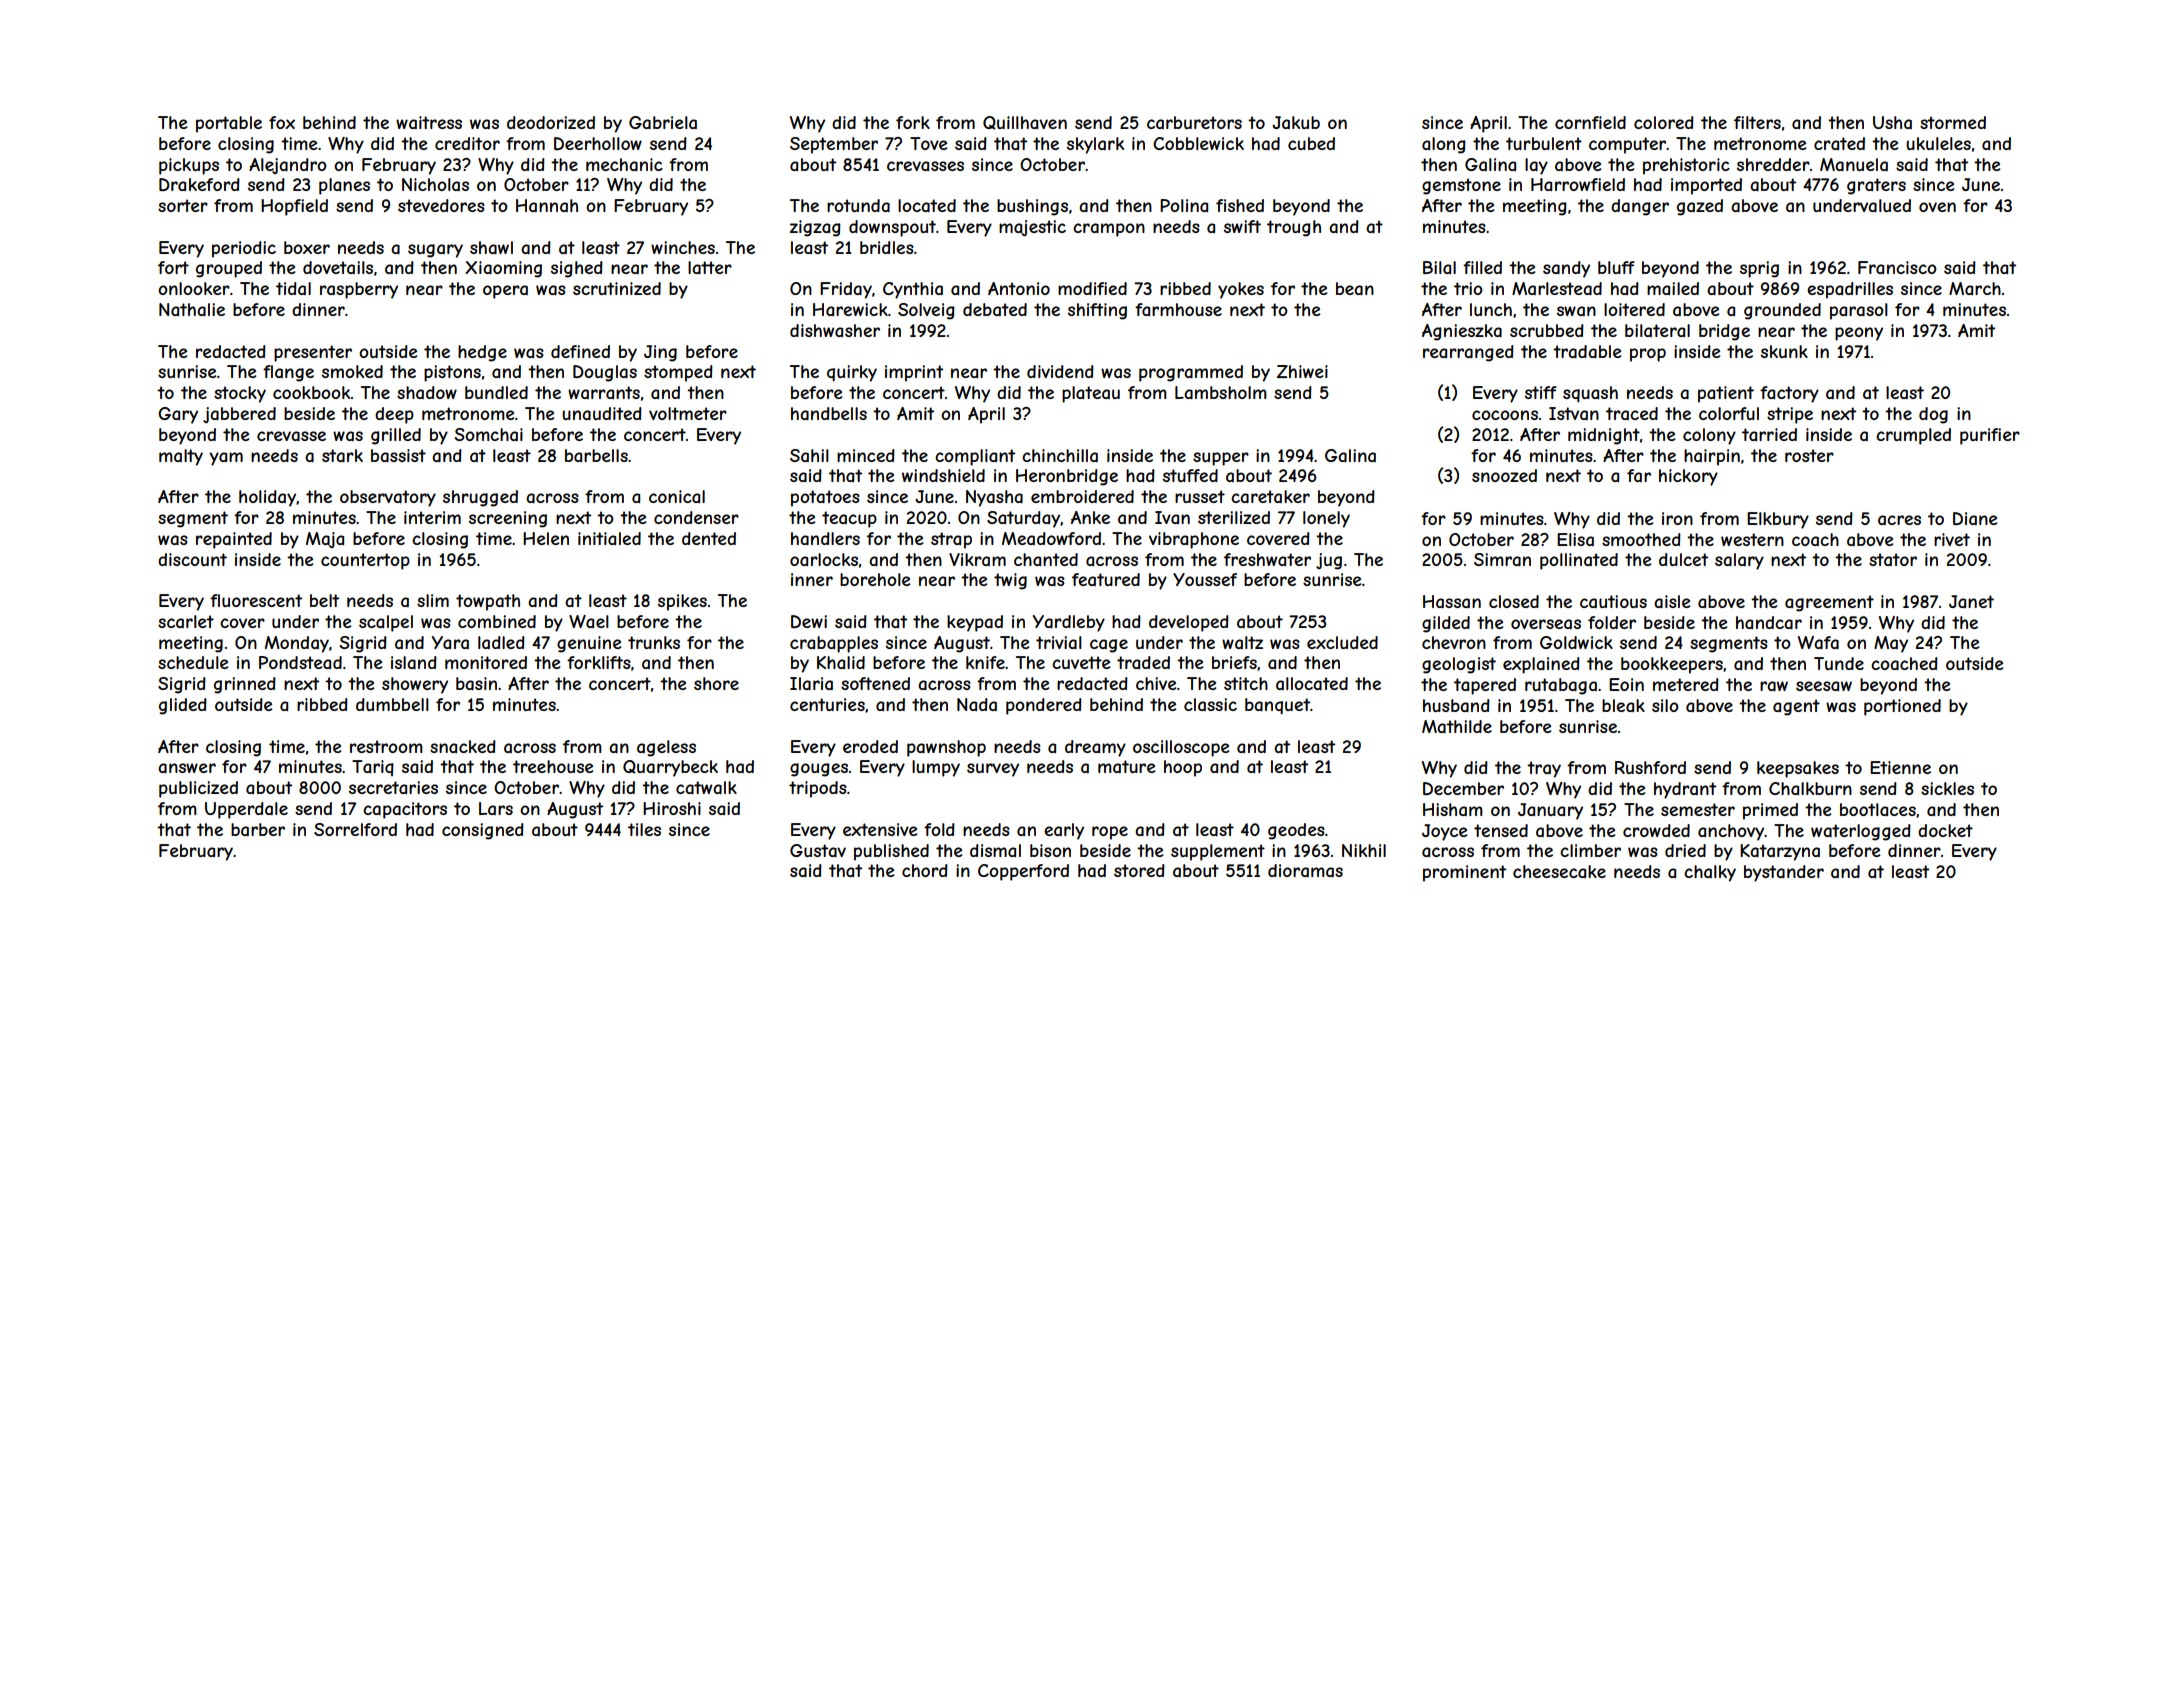 This screenshot has height=1683, width=2178. Describe the element at coordinates (589, 644) in the screenshot. I see `genuine` at that location.
